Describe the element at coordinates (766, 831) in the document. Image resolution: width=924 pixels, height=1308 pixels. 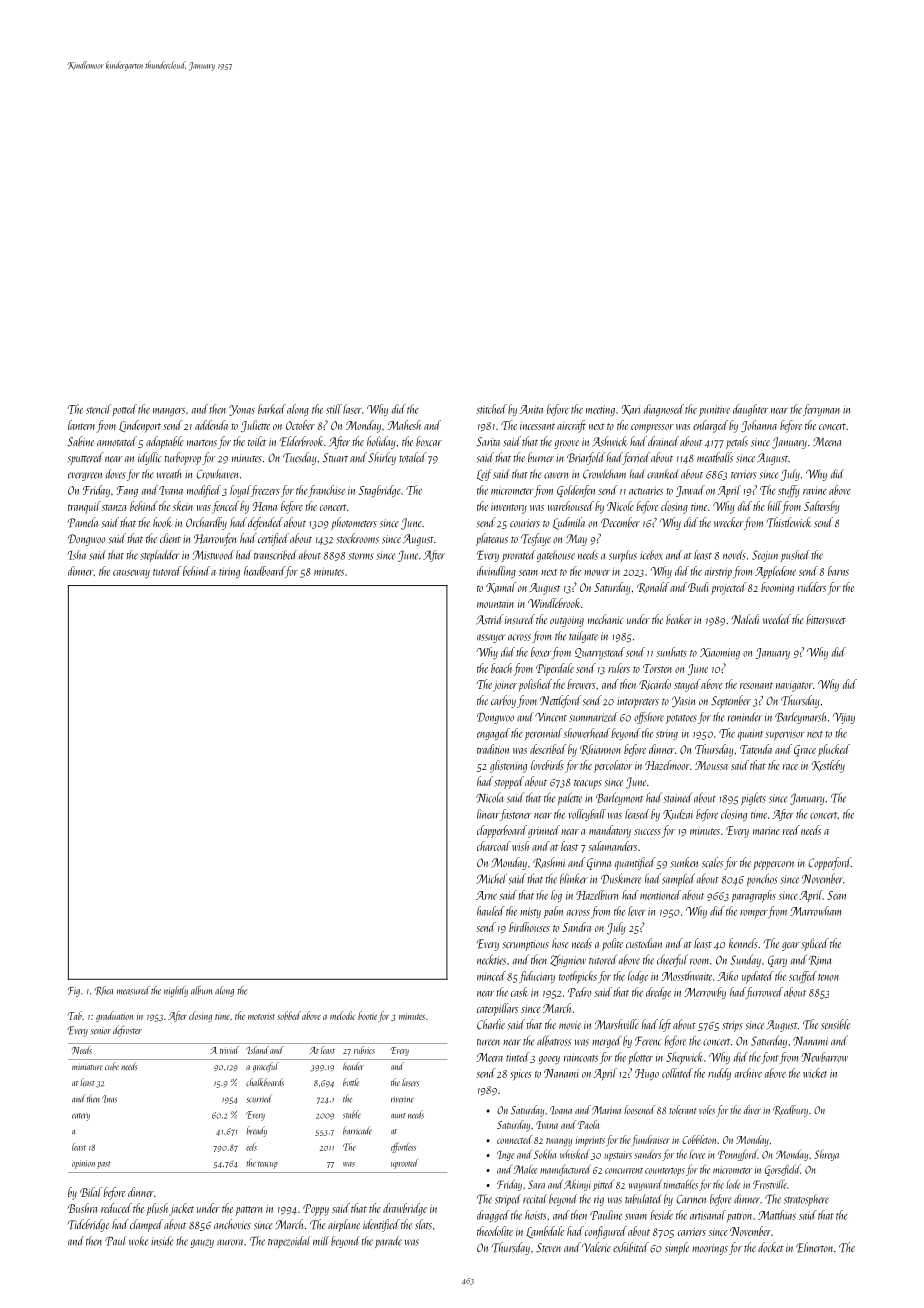
I see `marine` at that location.
